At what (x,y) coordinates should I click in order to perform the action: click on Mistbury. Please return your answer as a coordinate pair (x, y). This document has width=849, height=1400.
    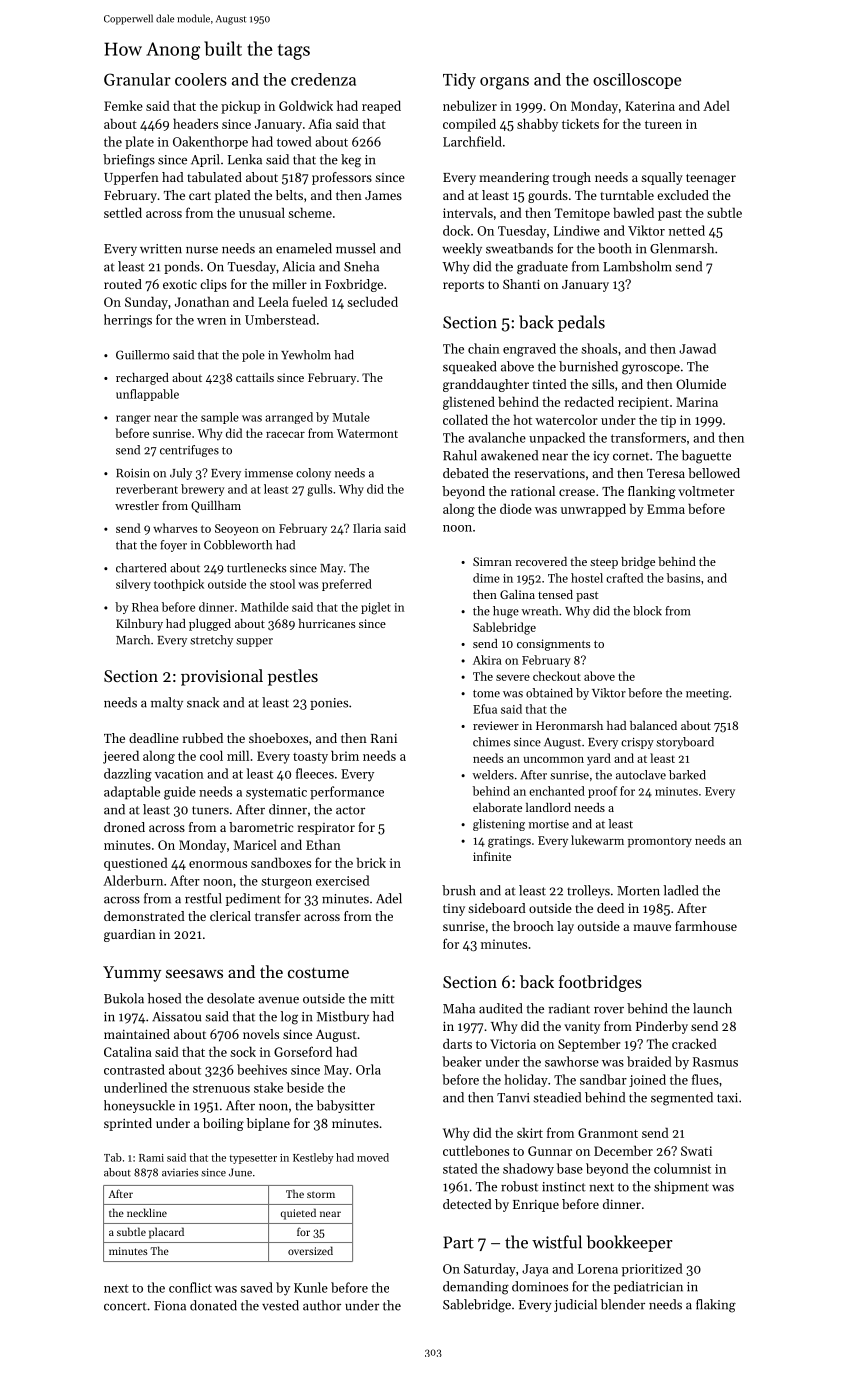
    Looking at the image, I should click on (343, 1017).
